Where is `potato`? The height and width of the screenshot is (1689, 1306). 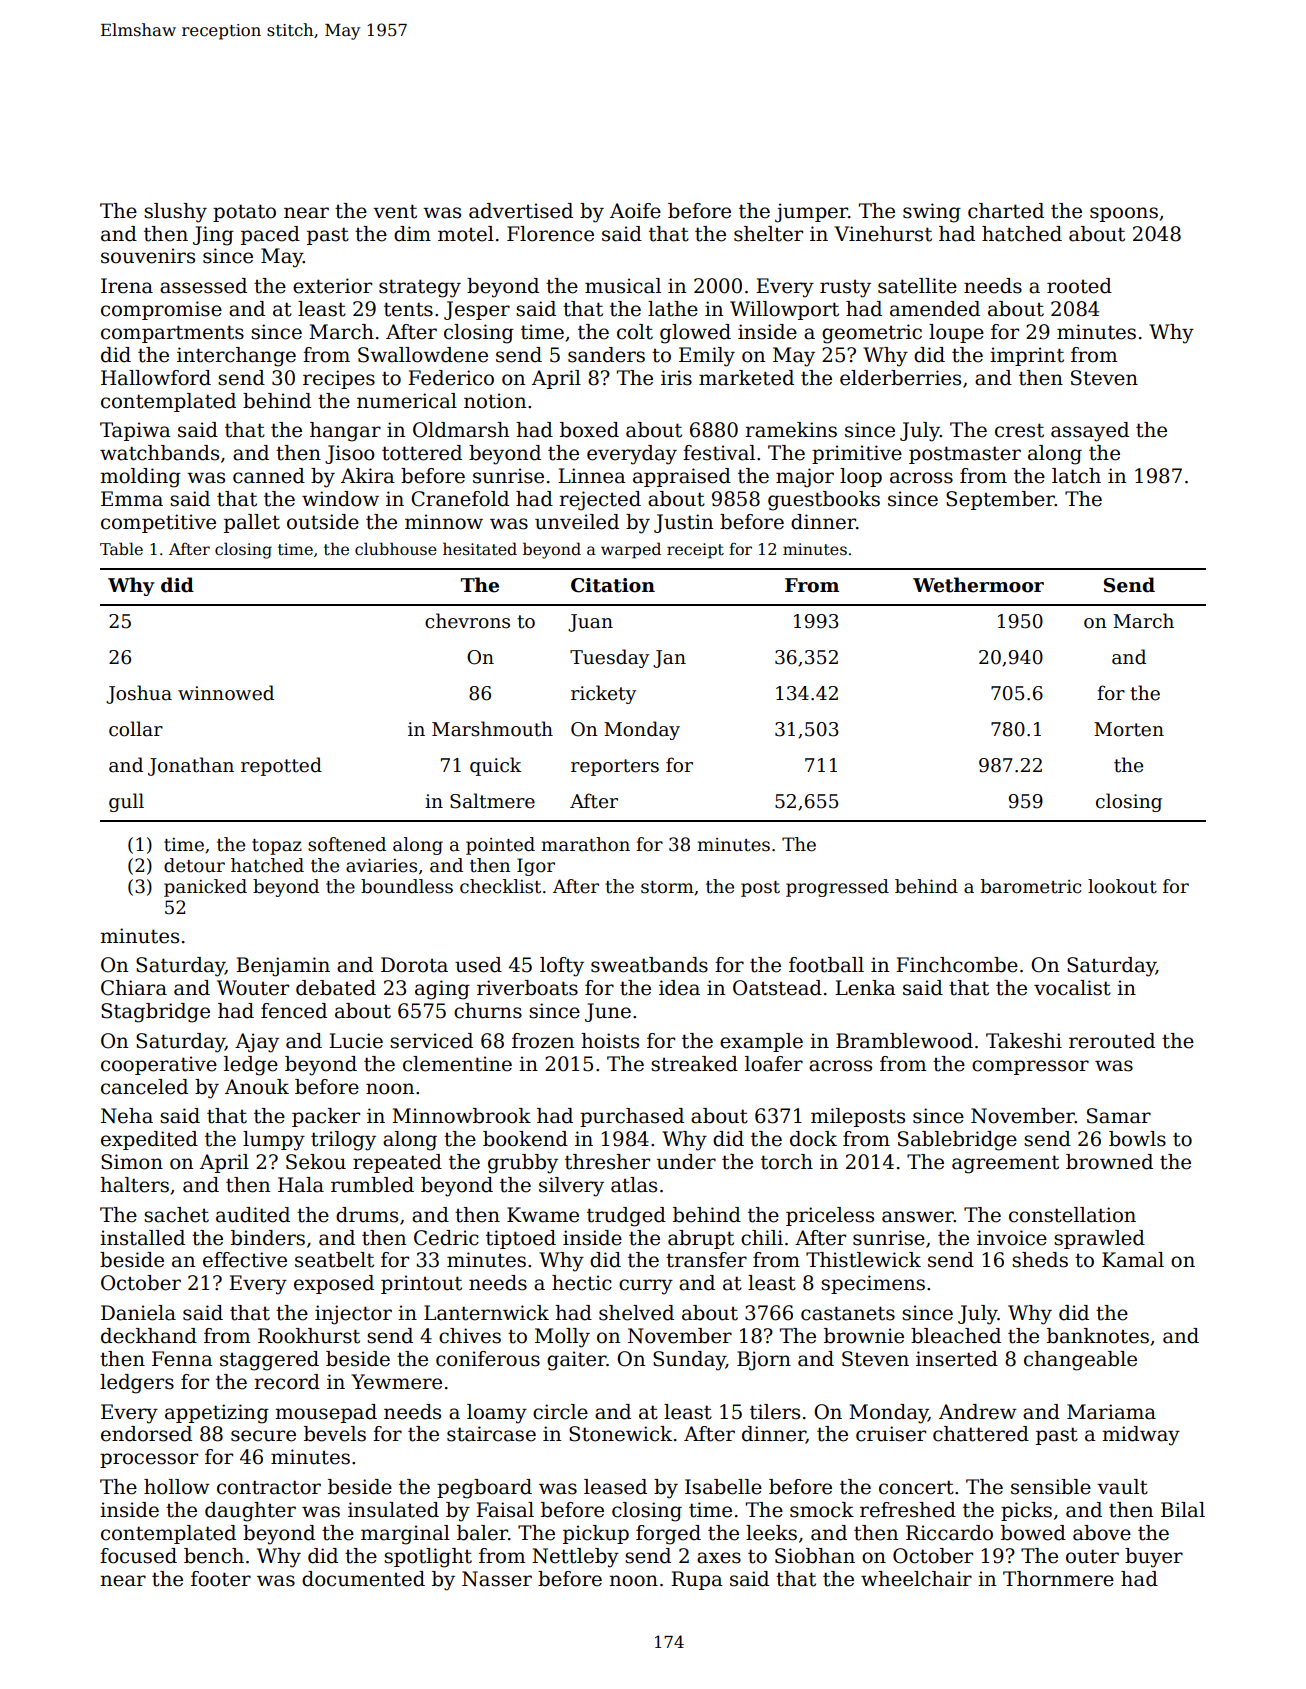
potato is located at coordinates (244, 213).
